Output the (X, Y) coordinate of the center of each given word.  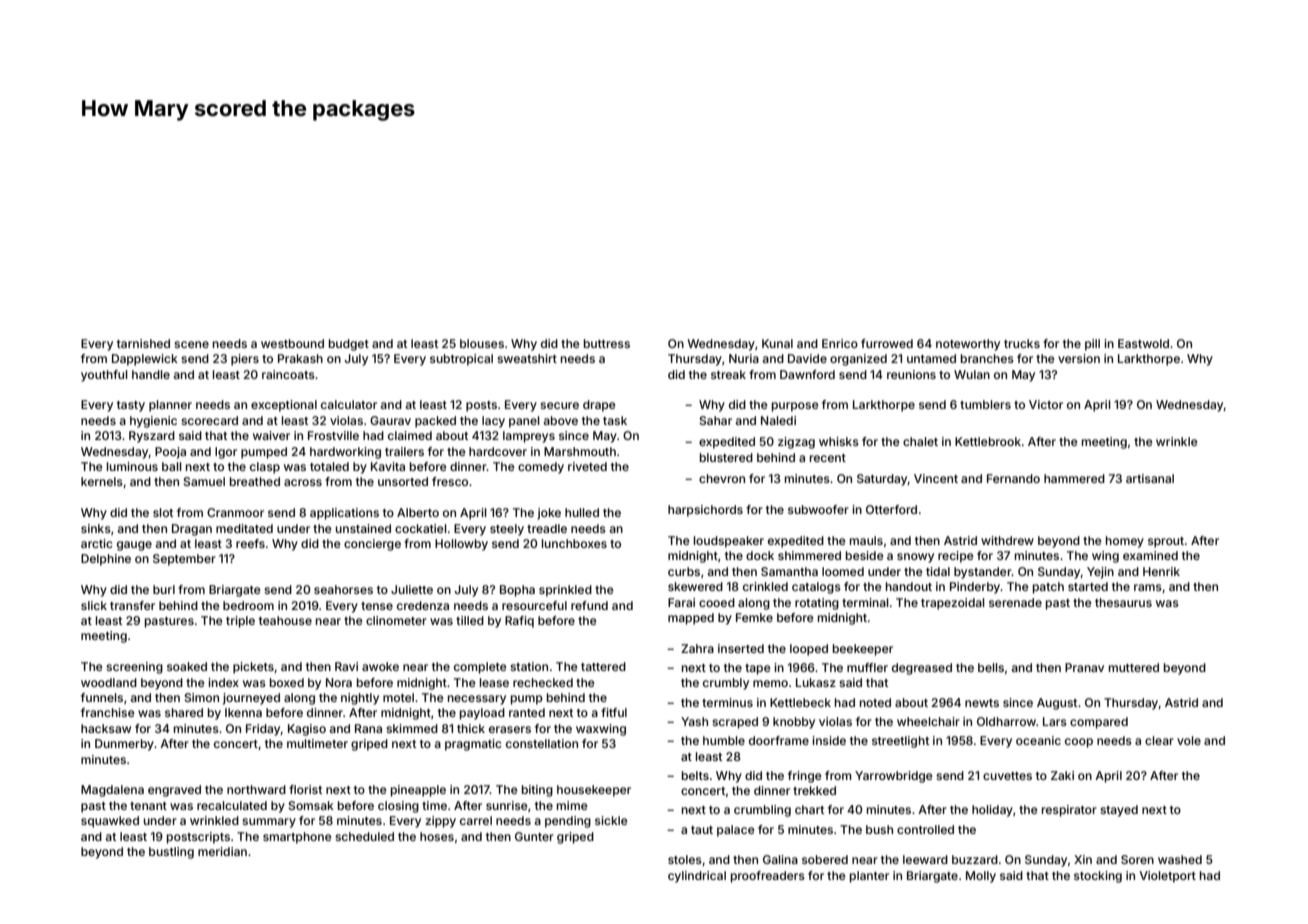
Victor (1046, 404)
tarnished (143, 343)
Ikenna (243, 712)
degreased (922, 669)
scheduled (364, 836)
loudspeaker (729, 542)
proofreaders (768, 877)
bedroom (248, 605)
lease (494, 682)
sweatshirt (527, 358)
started (1088, 586)
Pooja (170, 453)
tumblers (985, 404)
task (615, 420)
